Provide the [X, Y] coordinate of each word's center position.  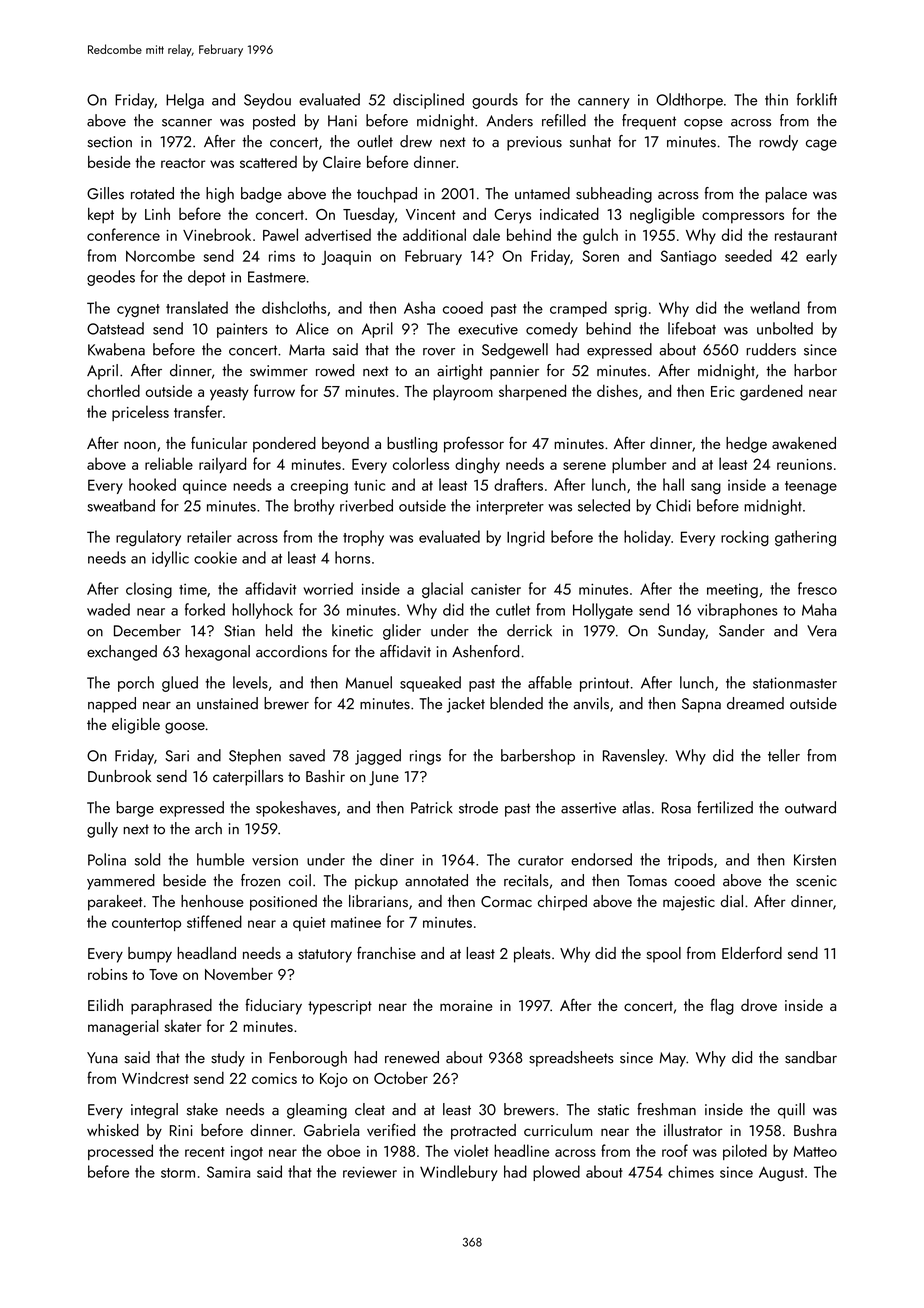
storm [178, 1173]
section [109, 142]
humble [220, 859]
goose [185, 728]
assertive [588, 808]
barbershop [538, 757]
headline [521, 1150]
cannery [604, 103]
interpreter [510, 507]
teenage [811, 487]
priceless [140, 413]
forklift [817, 99]
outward [810, 807]
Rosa [676, 808]
